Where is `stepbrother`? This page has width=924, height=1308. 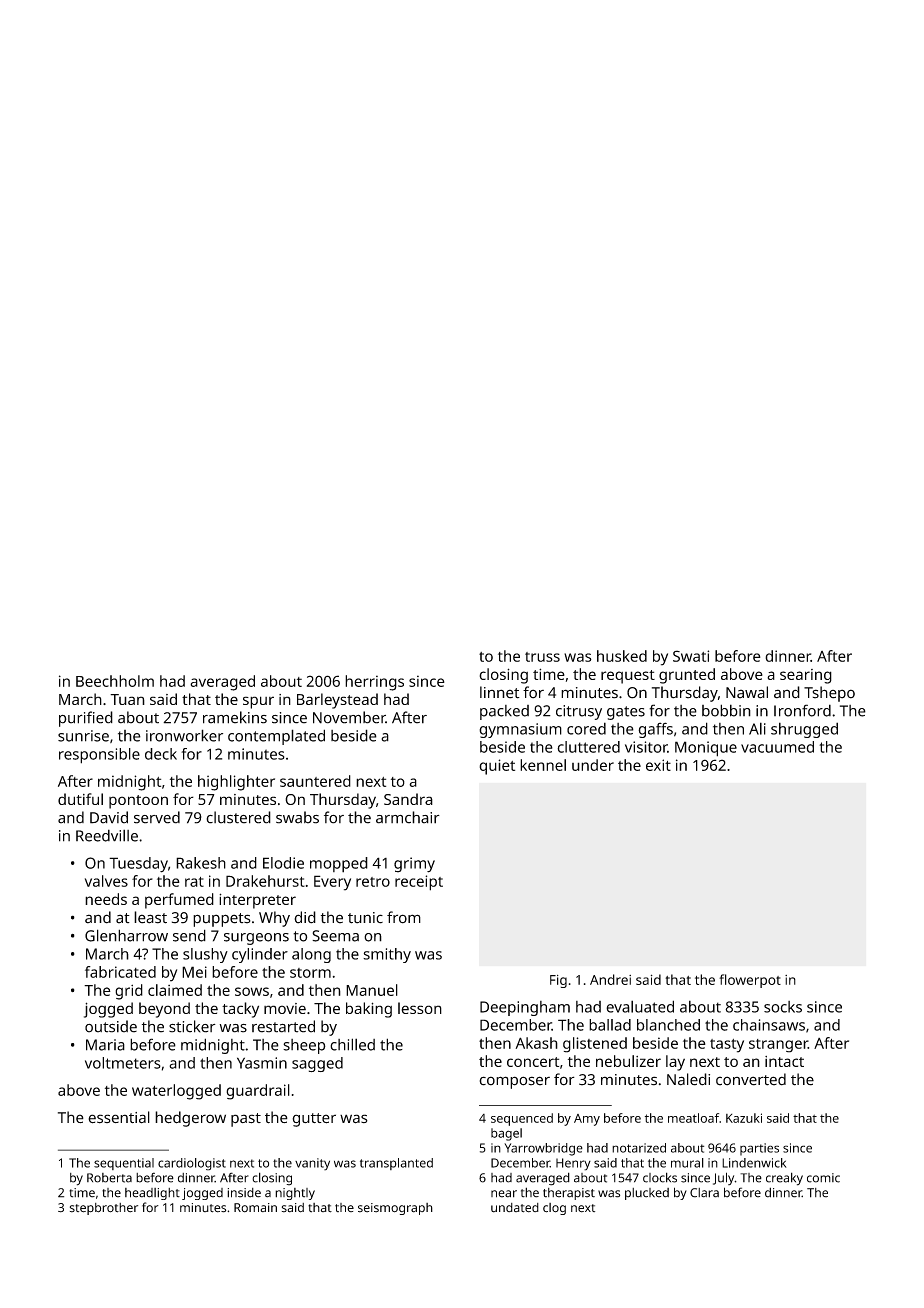
stepbrother is located at coordinates (104, 1209).
